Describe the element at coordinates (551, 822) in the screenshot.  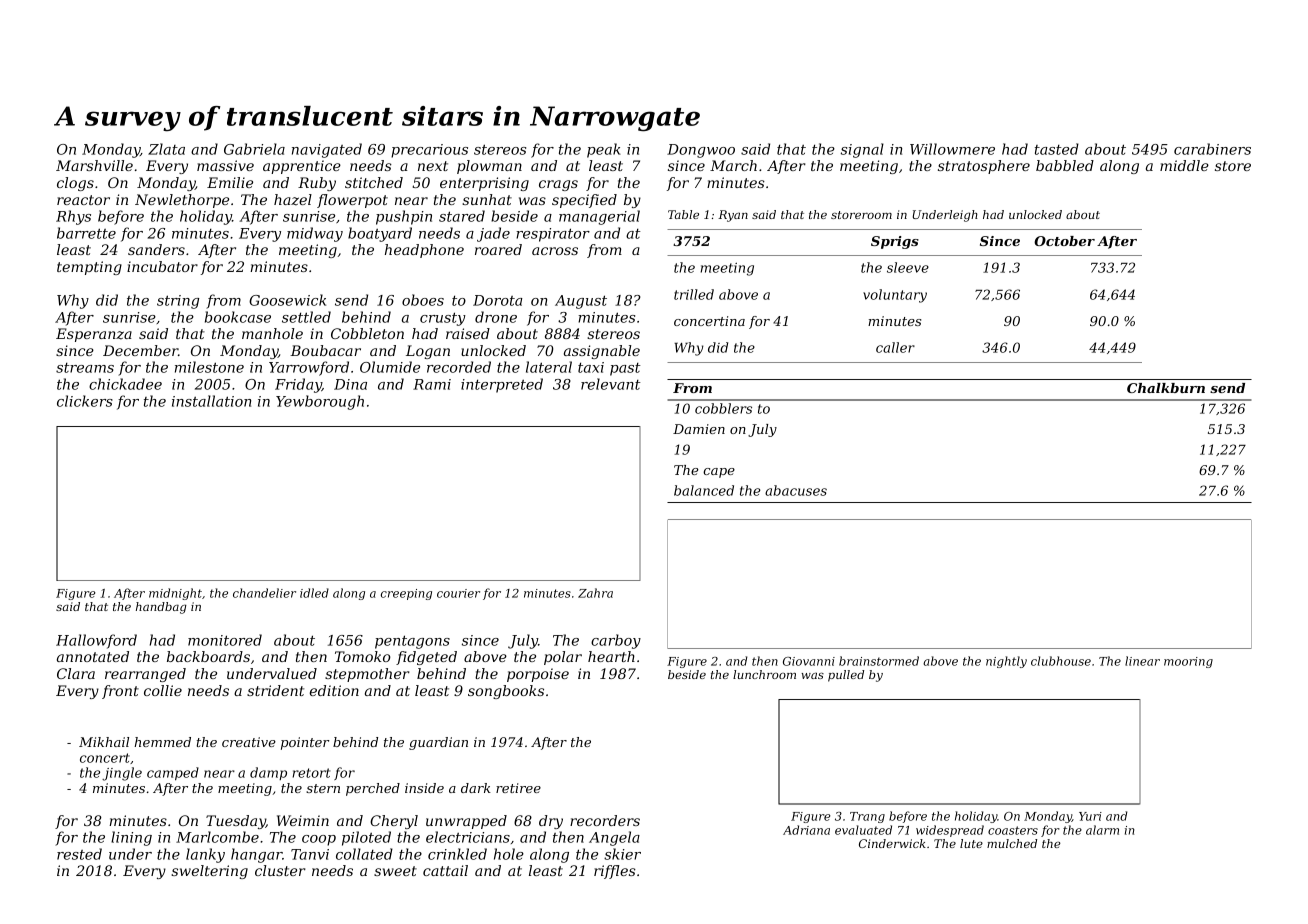
I see `dry` at that location.
